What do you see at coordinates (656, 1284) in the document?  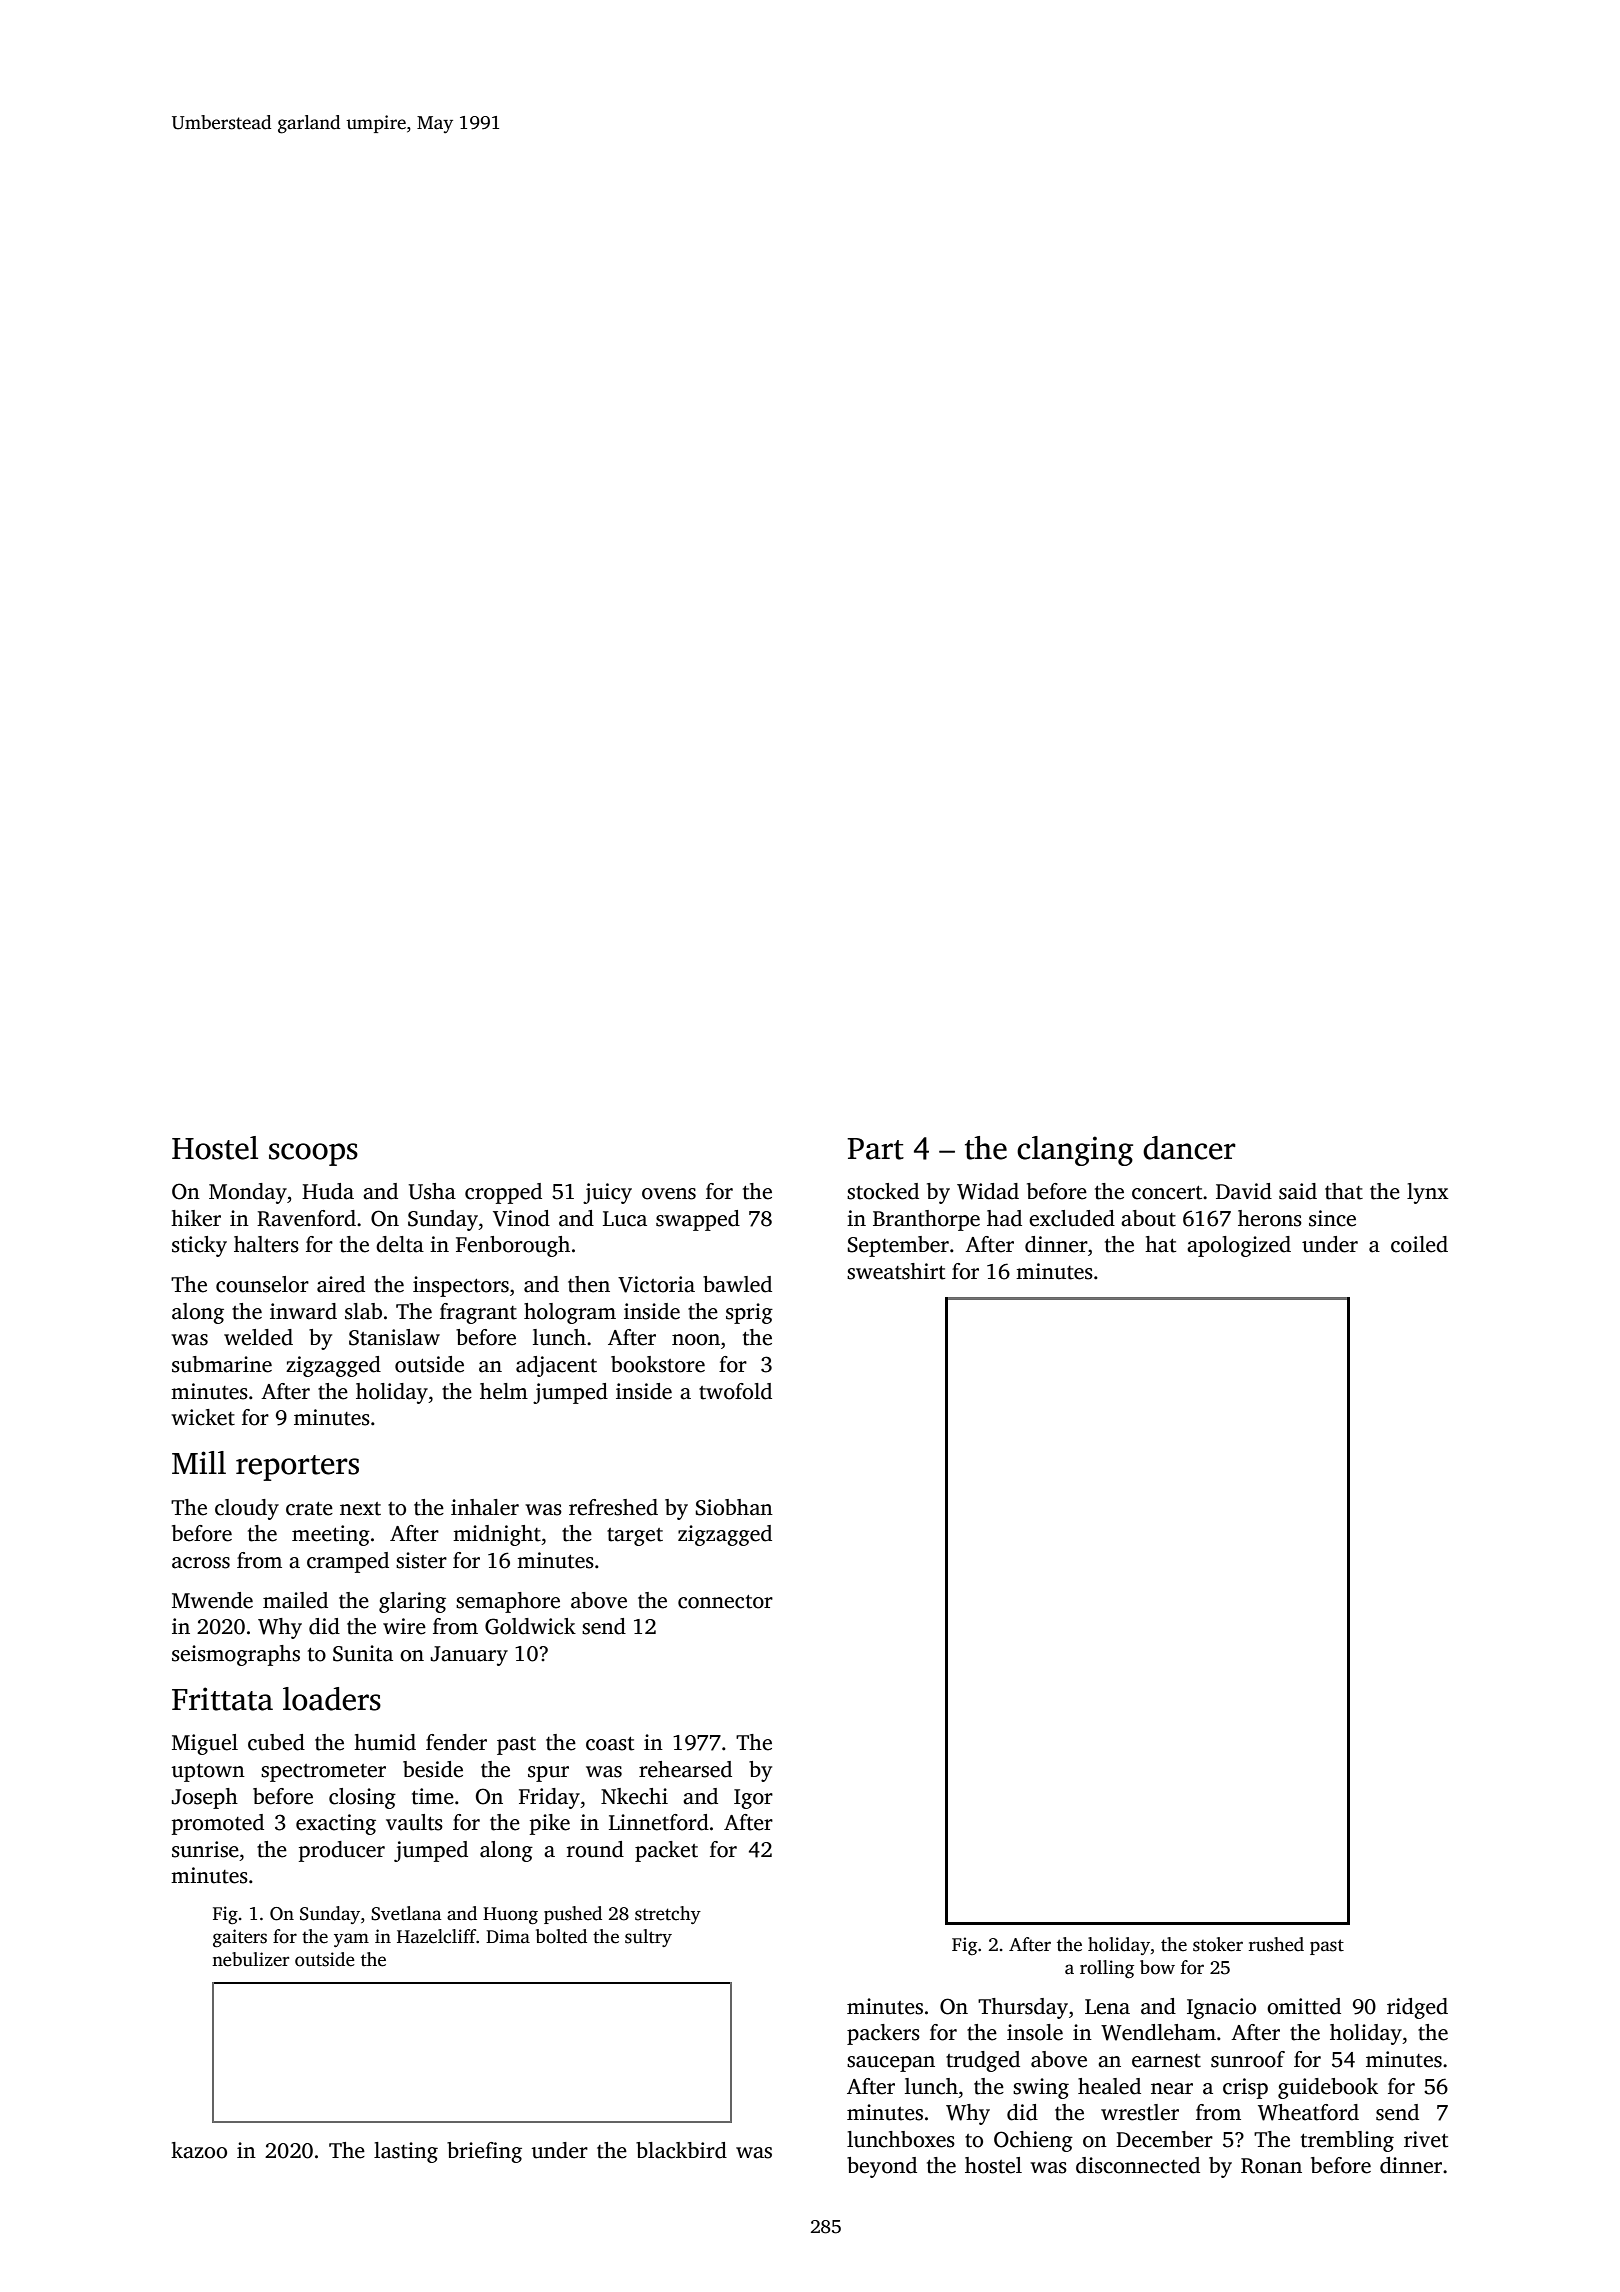 I see `Victoria` at bounding box center [656, 1284].
